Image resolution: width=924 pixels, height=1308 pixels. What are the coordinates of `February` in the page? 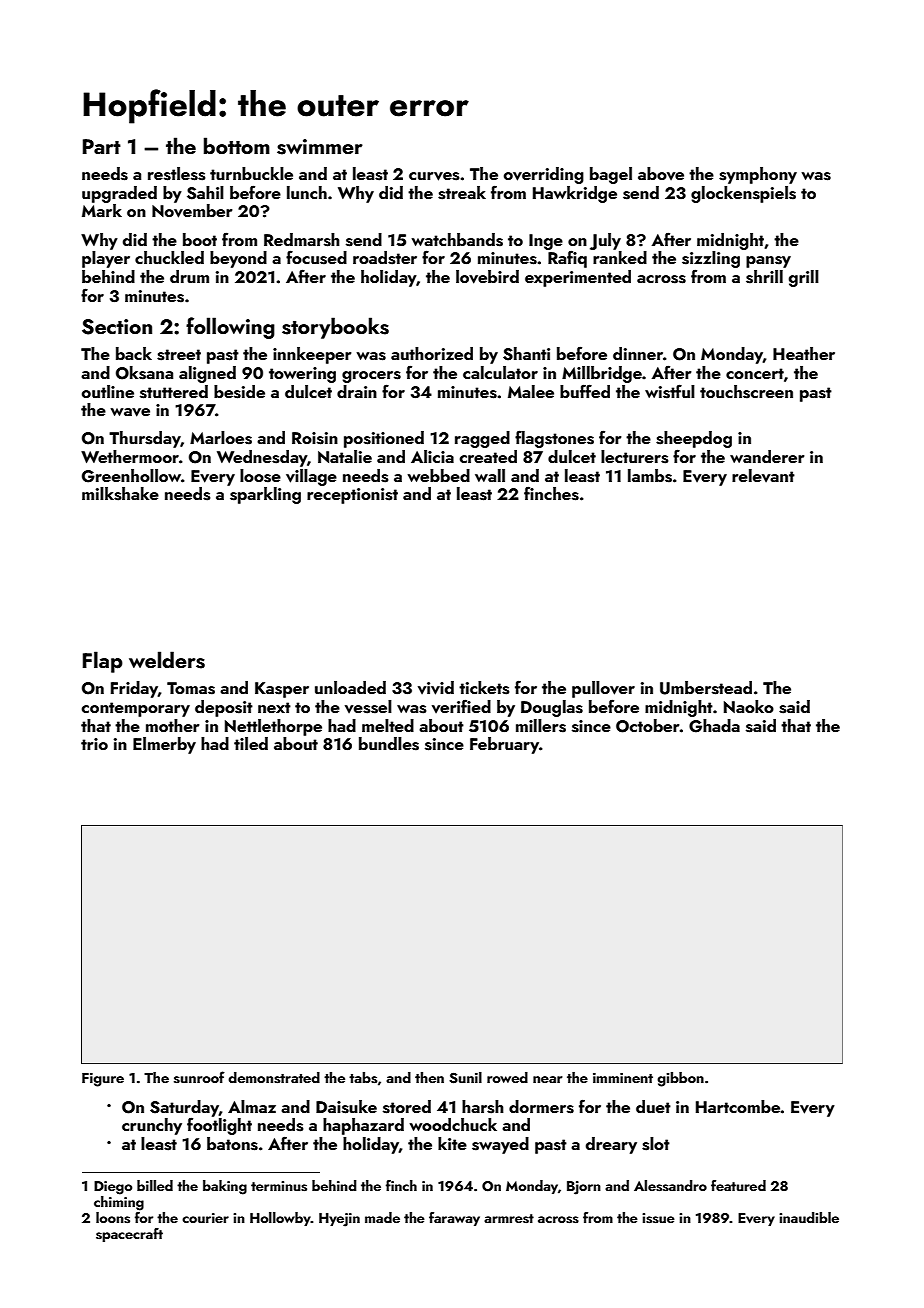 It's located at (504, 745).
